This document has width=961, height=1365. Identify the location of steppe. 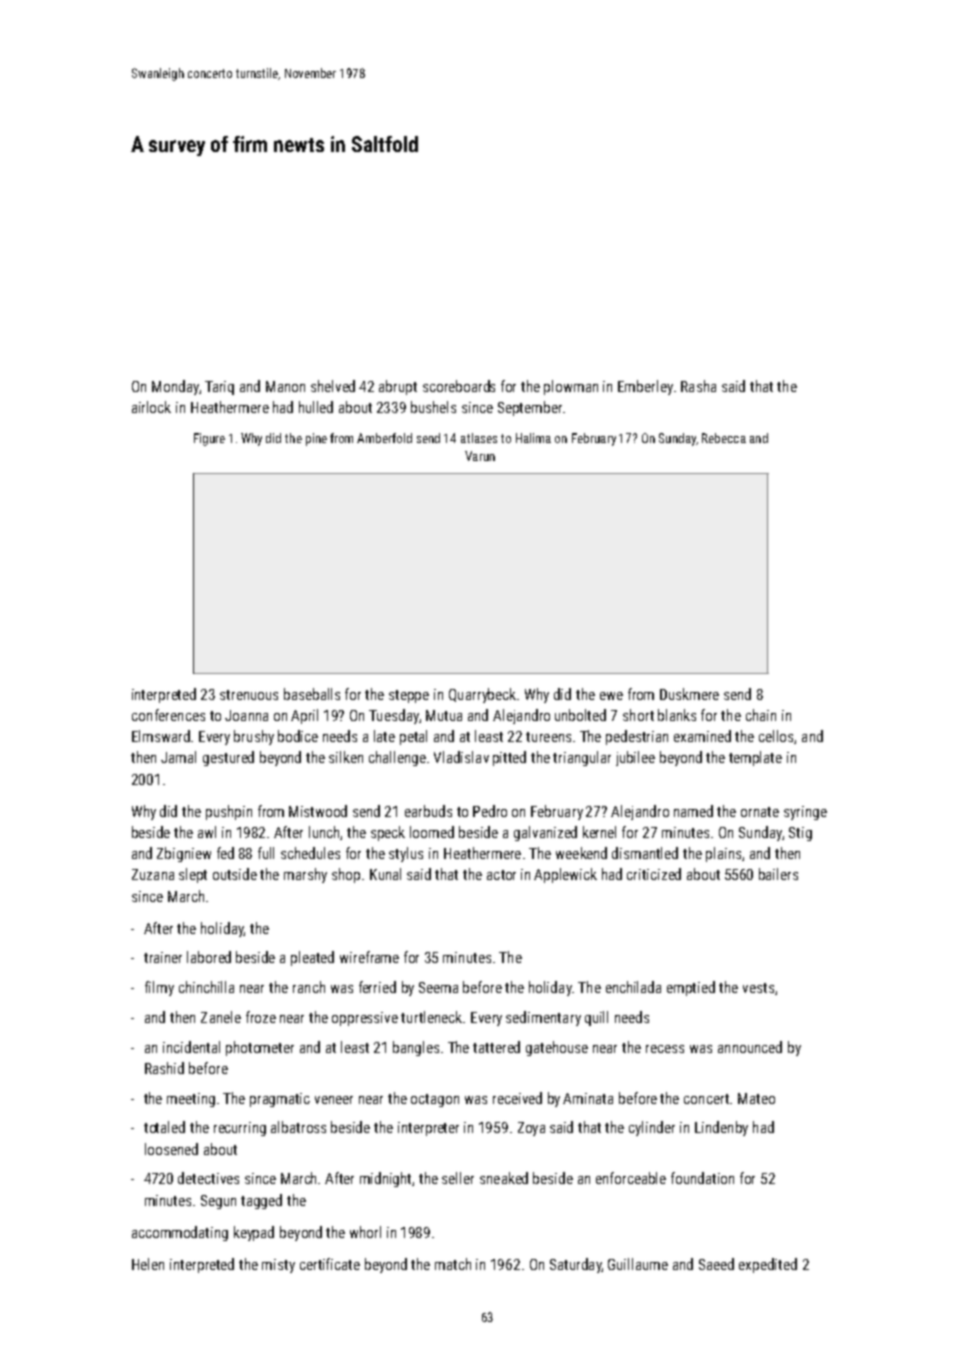
(409, 696).
